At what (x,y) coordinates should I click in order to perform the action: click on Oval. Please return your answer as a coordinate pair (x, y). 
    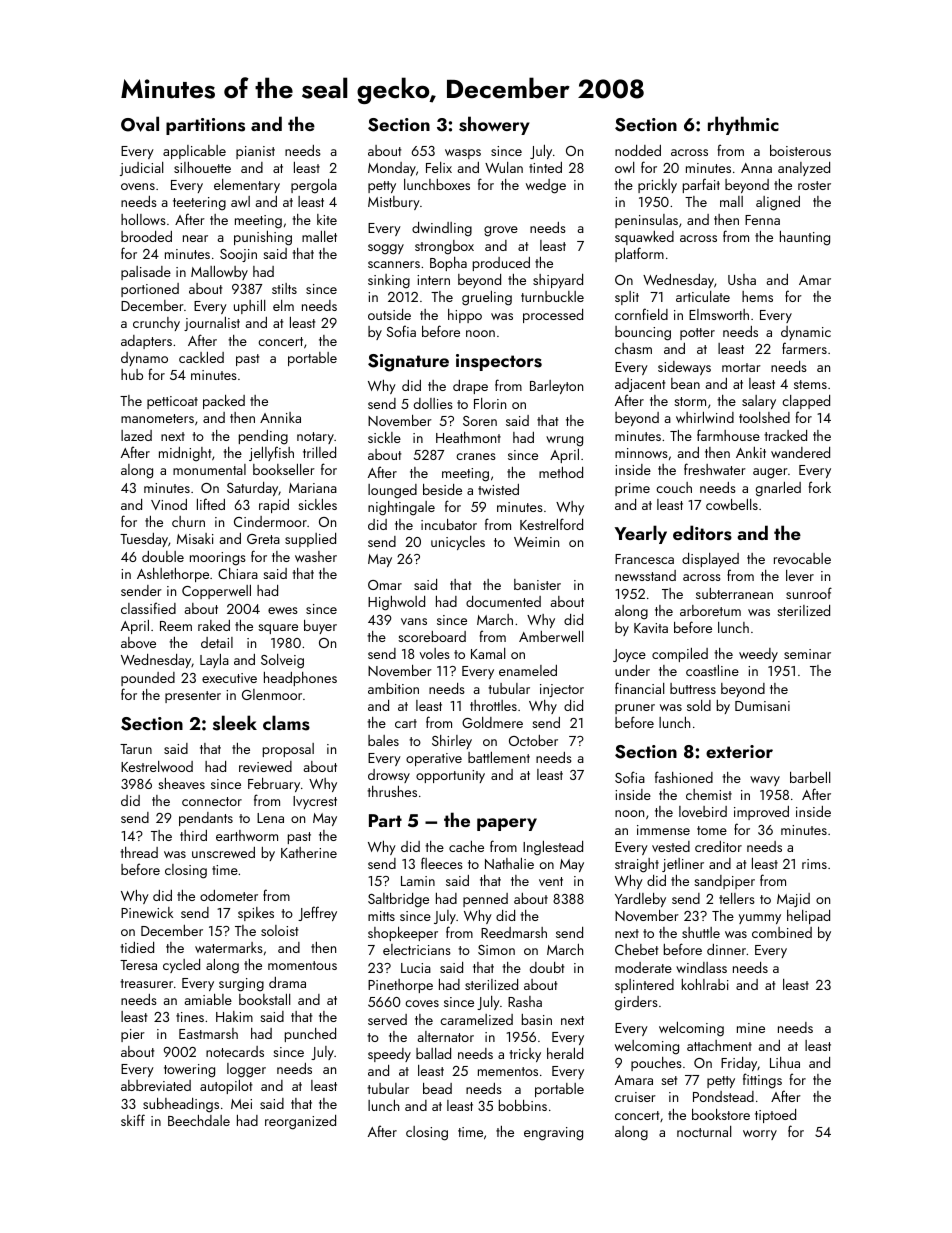
    Looking at the image, I should click on (140, 124).
